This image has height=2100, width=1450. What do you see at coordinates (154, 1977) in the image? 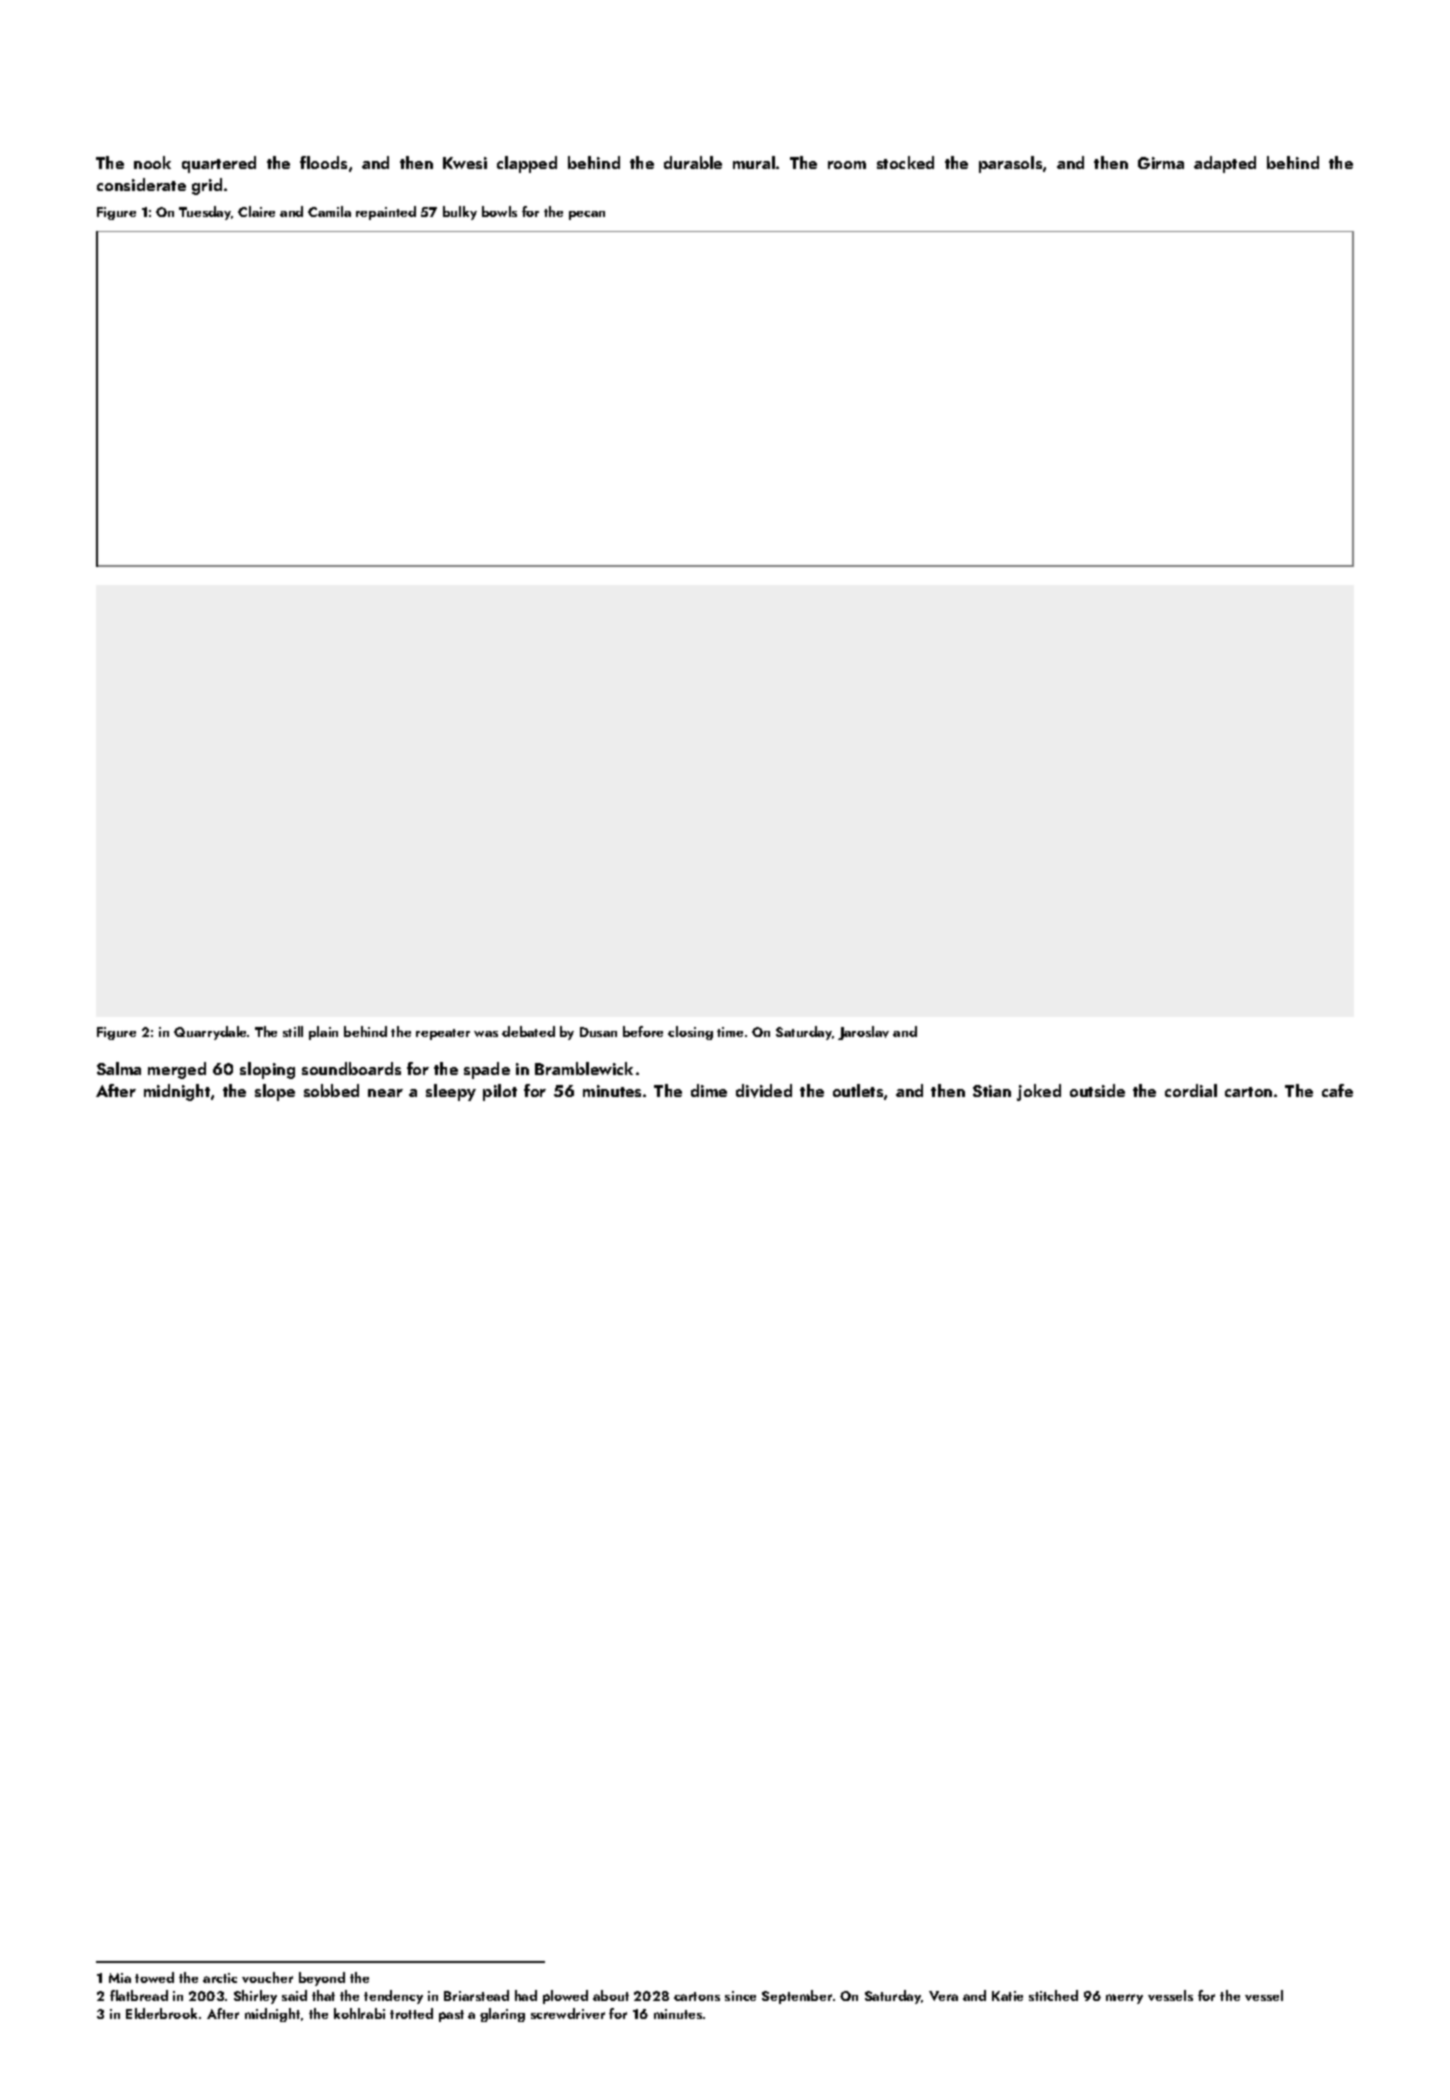
I see `towed` at bounding box center [154, 1977].
